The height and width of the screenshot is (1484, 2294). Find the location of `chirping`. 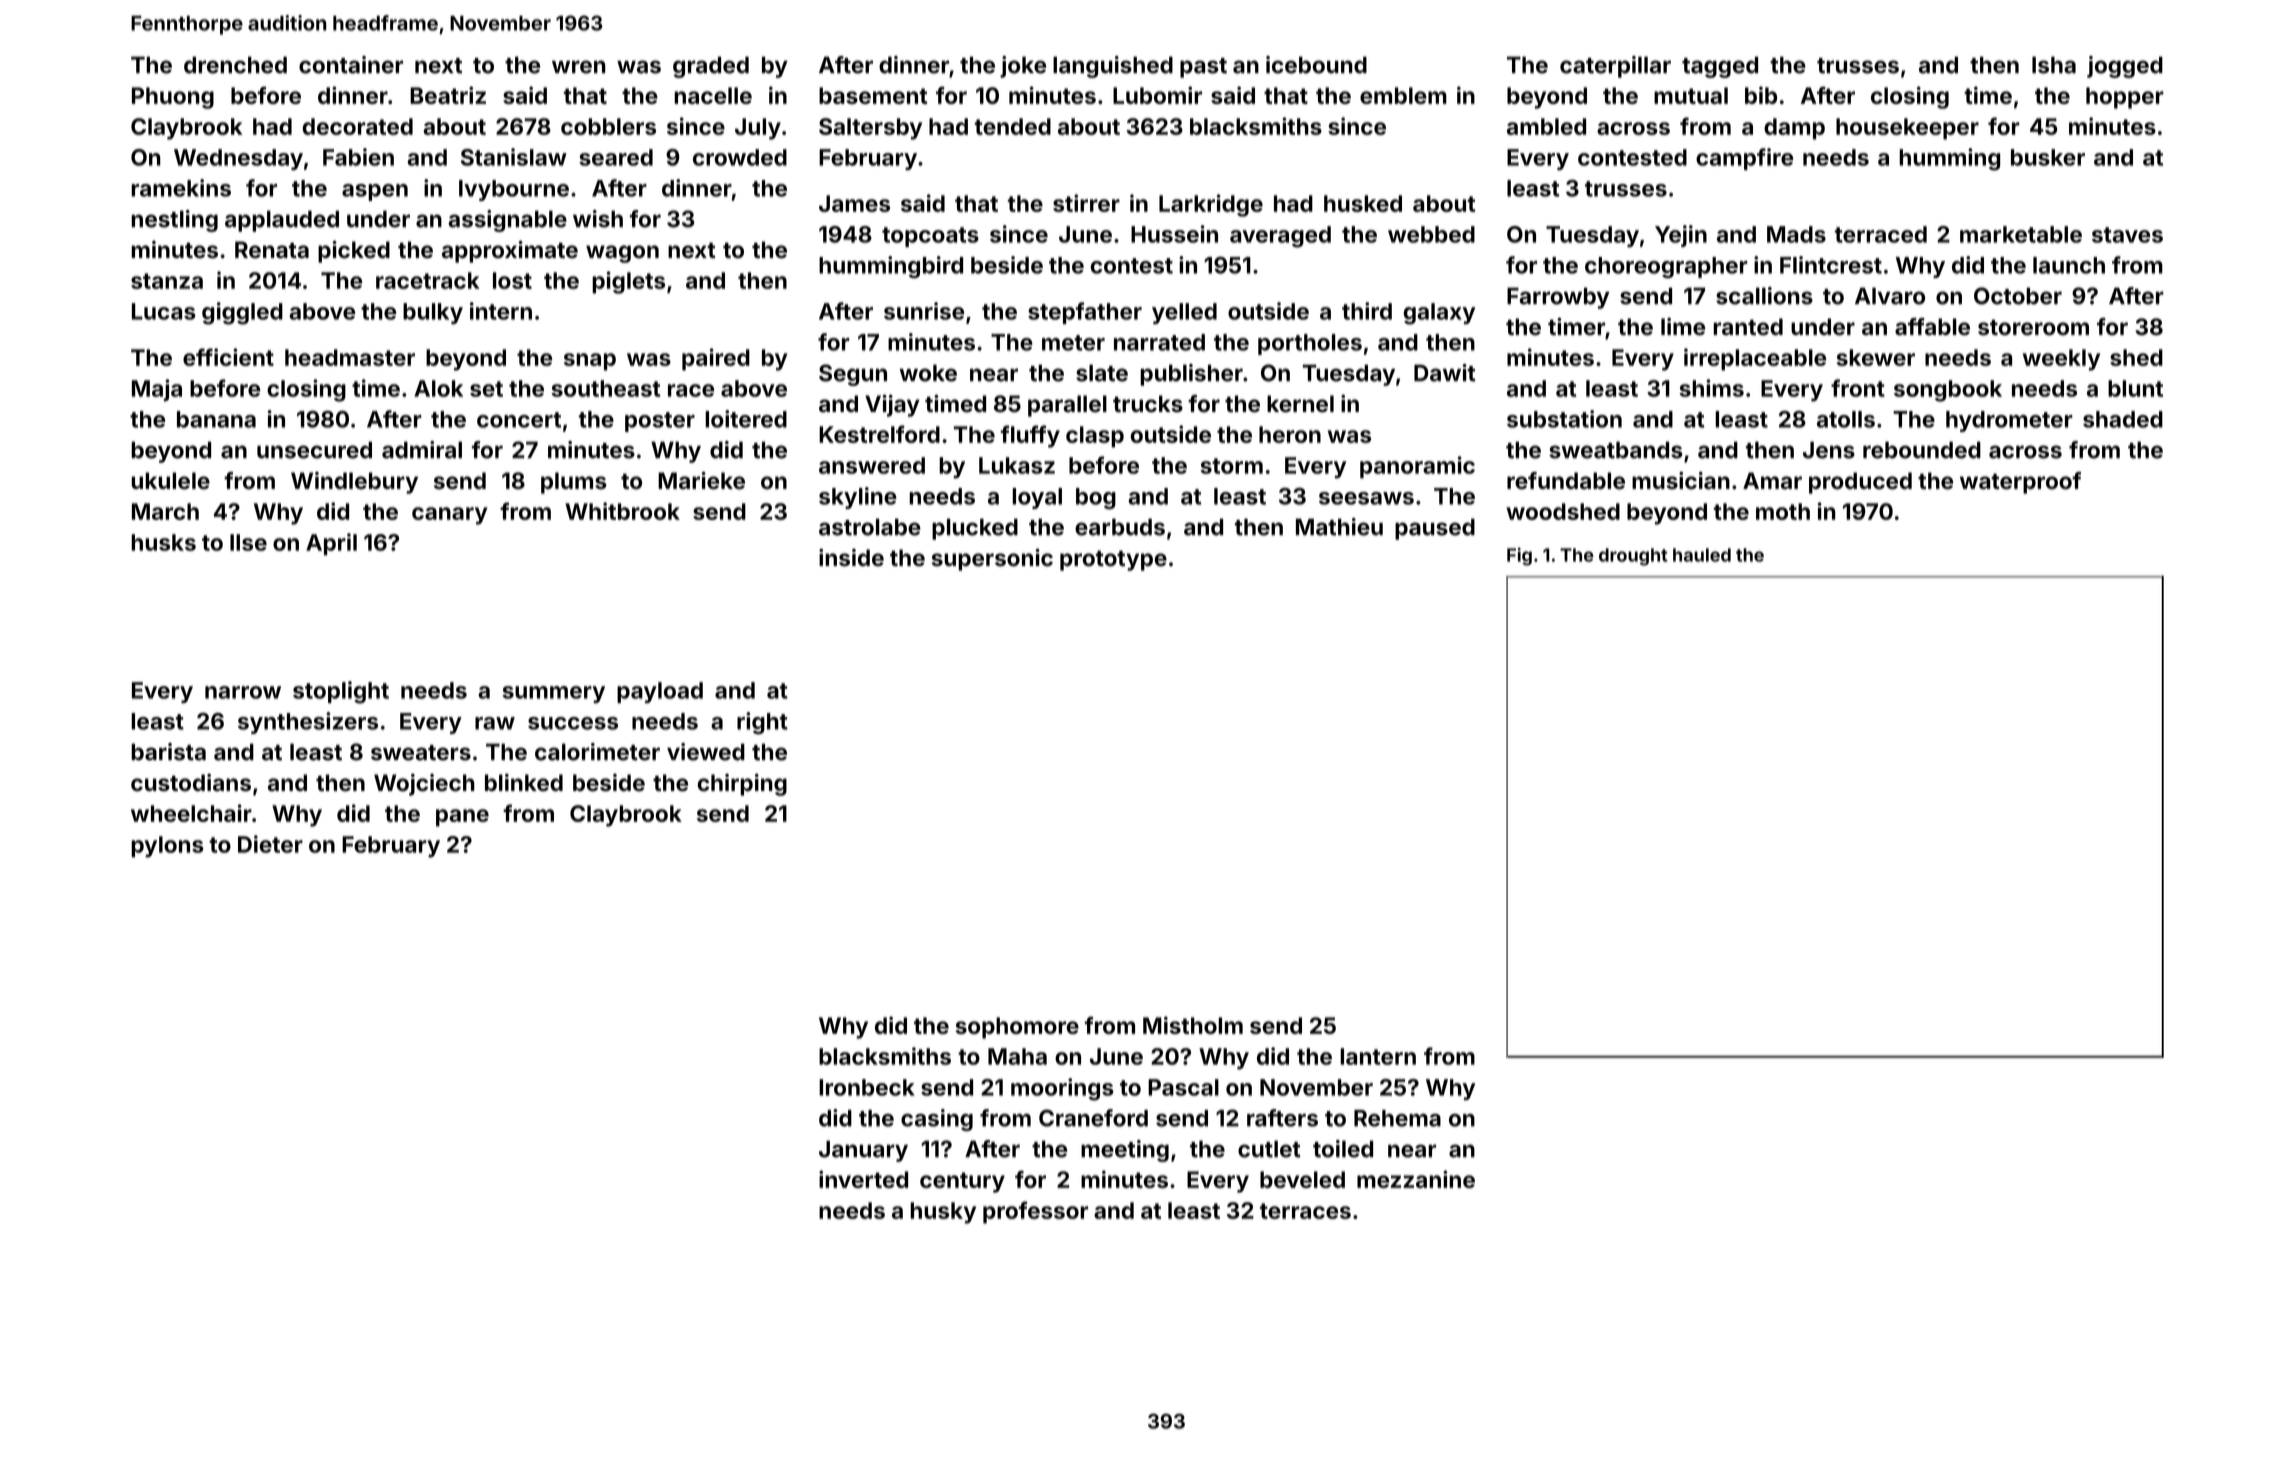

chirping is located at coordinates (742, 784).
